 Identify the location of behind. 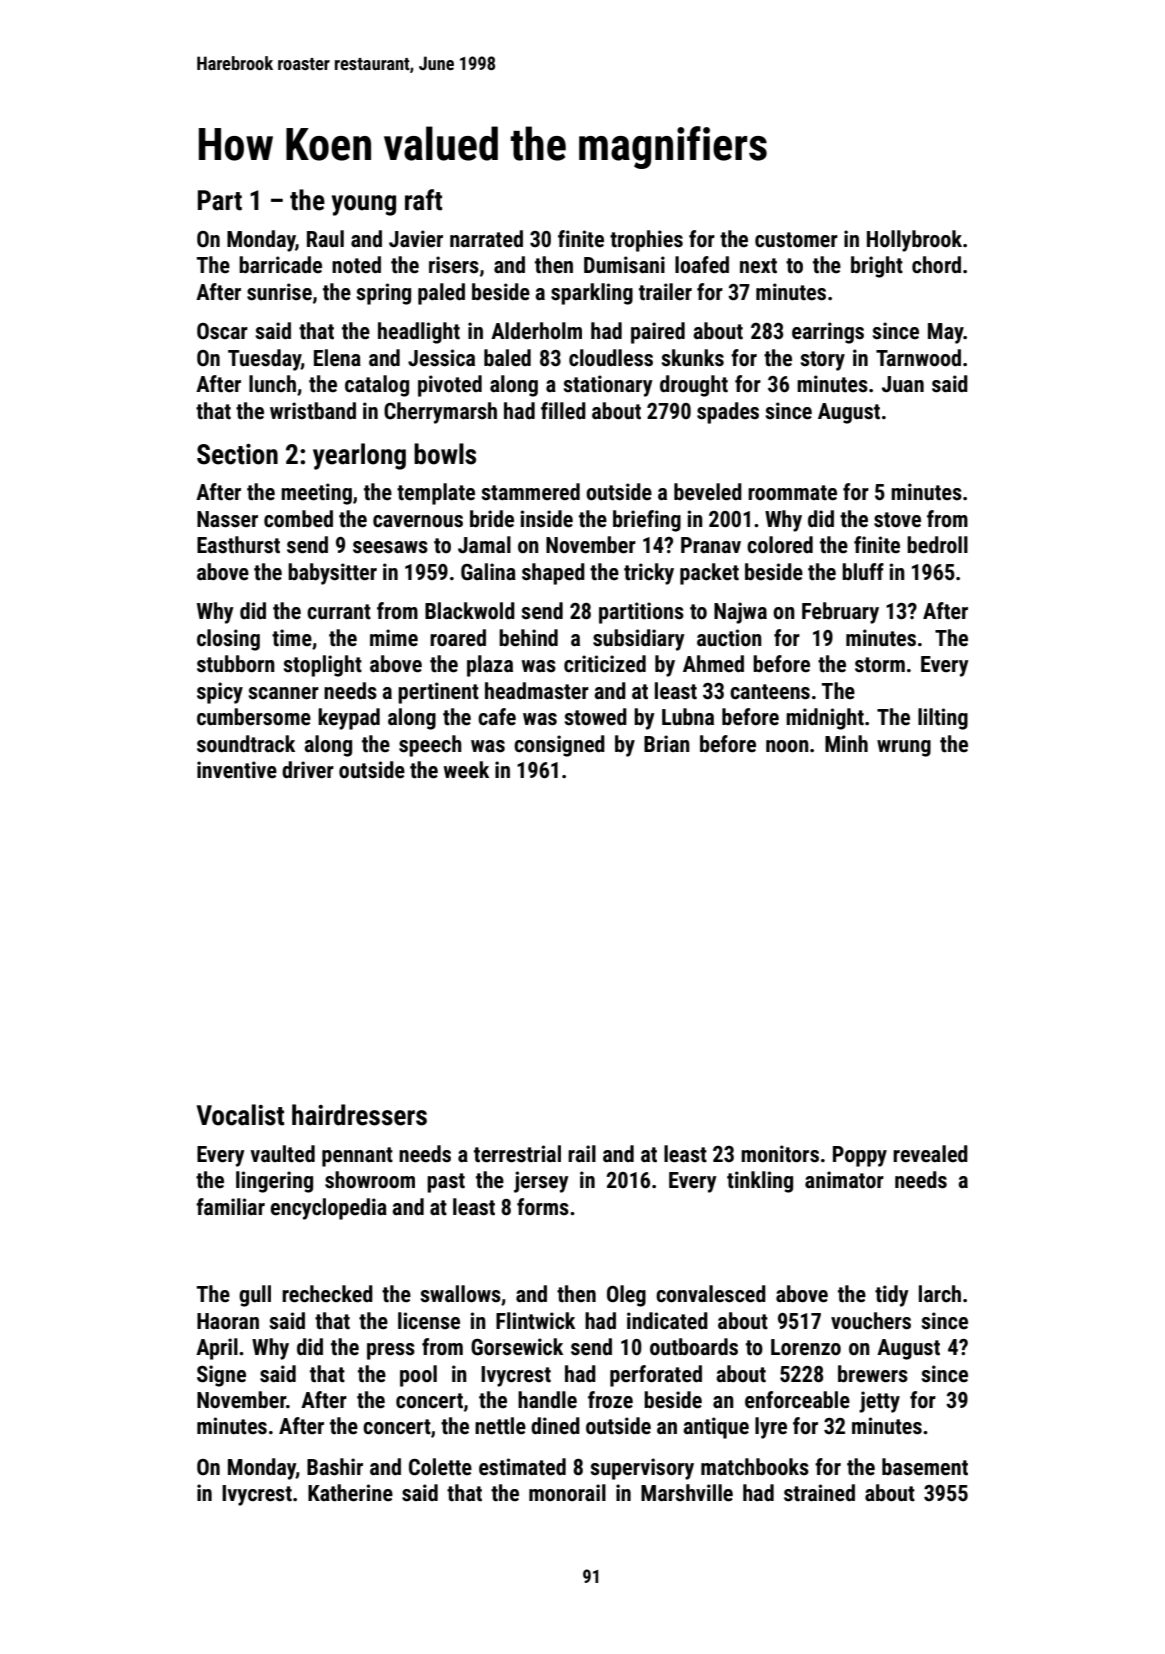
(528, 638).
